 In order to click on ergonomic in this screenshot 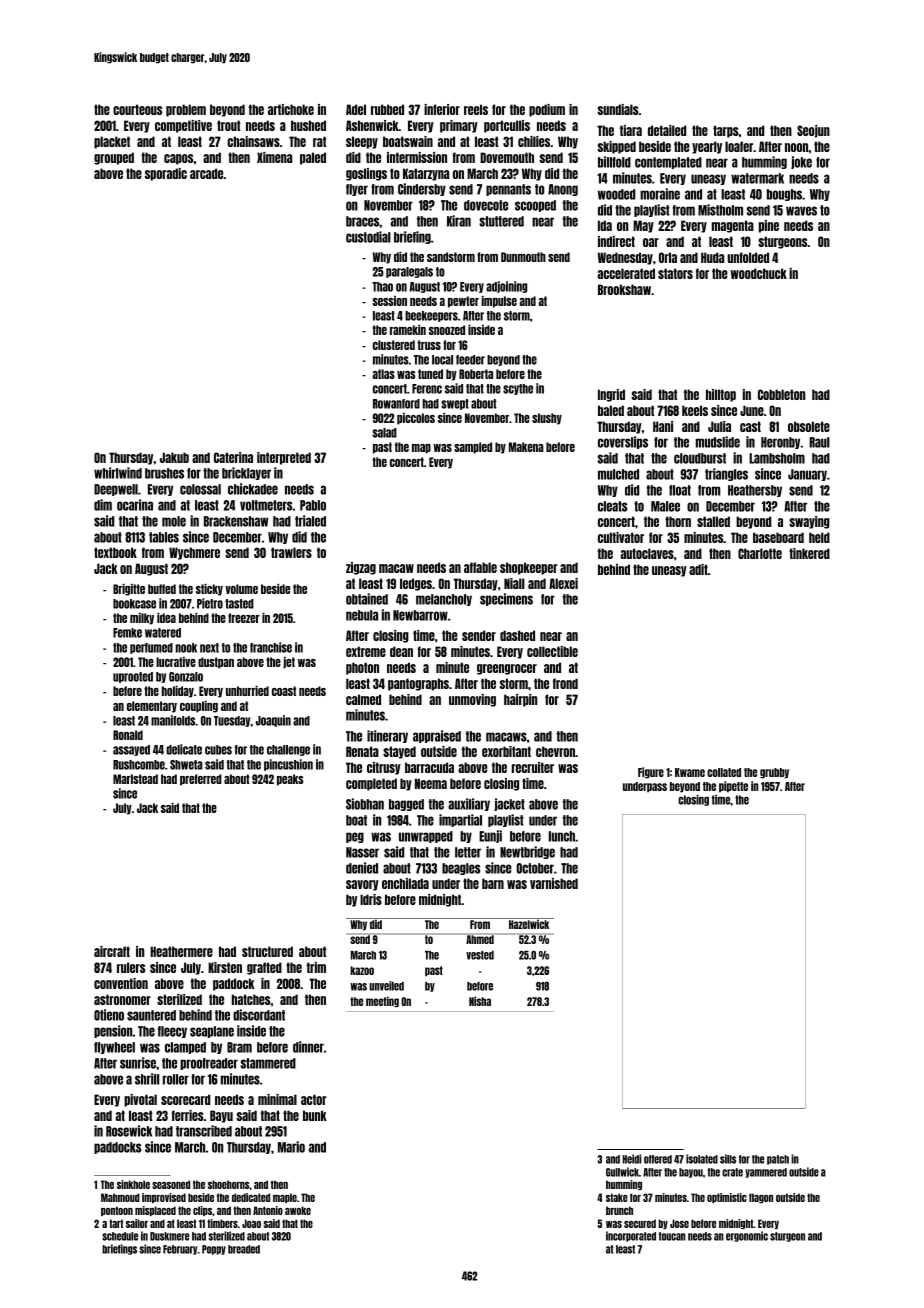, I will do `click(747, 1236)`.
